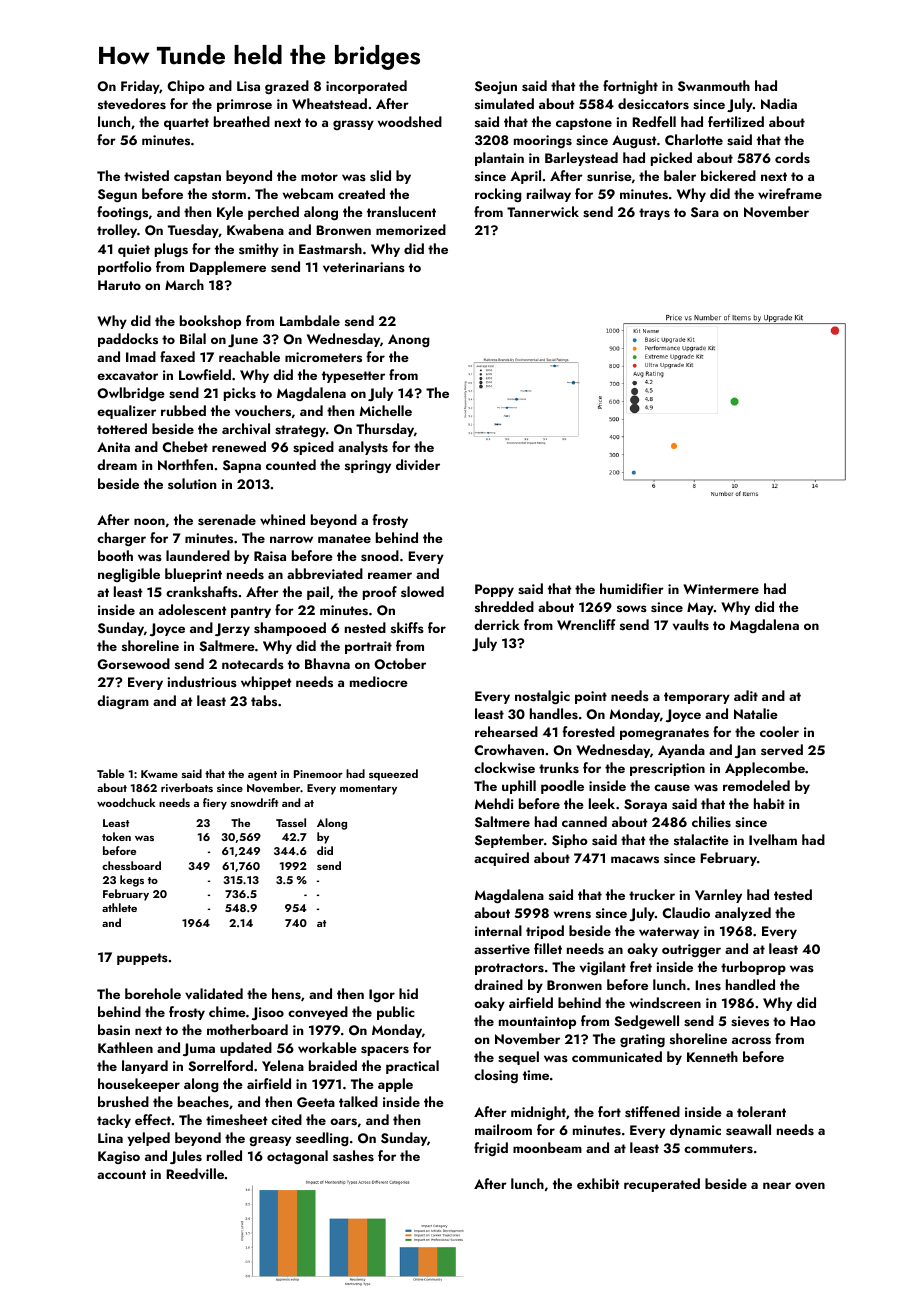  Describe the element at coordinates (411, 229) in the screenshot. I see `memorized` at that location.
